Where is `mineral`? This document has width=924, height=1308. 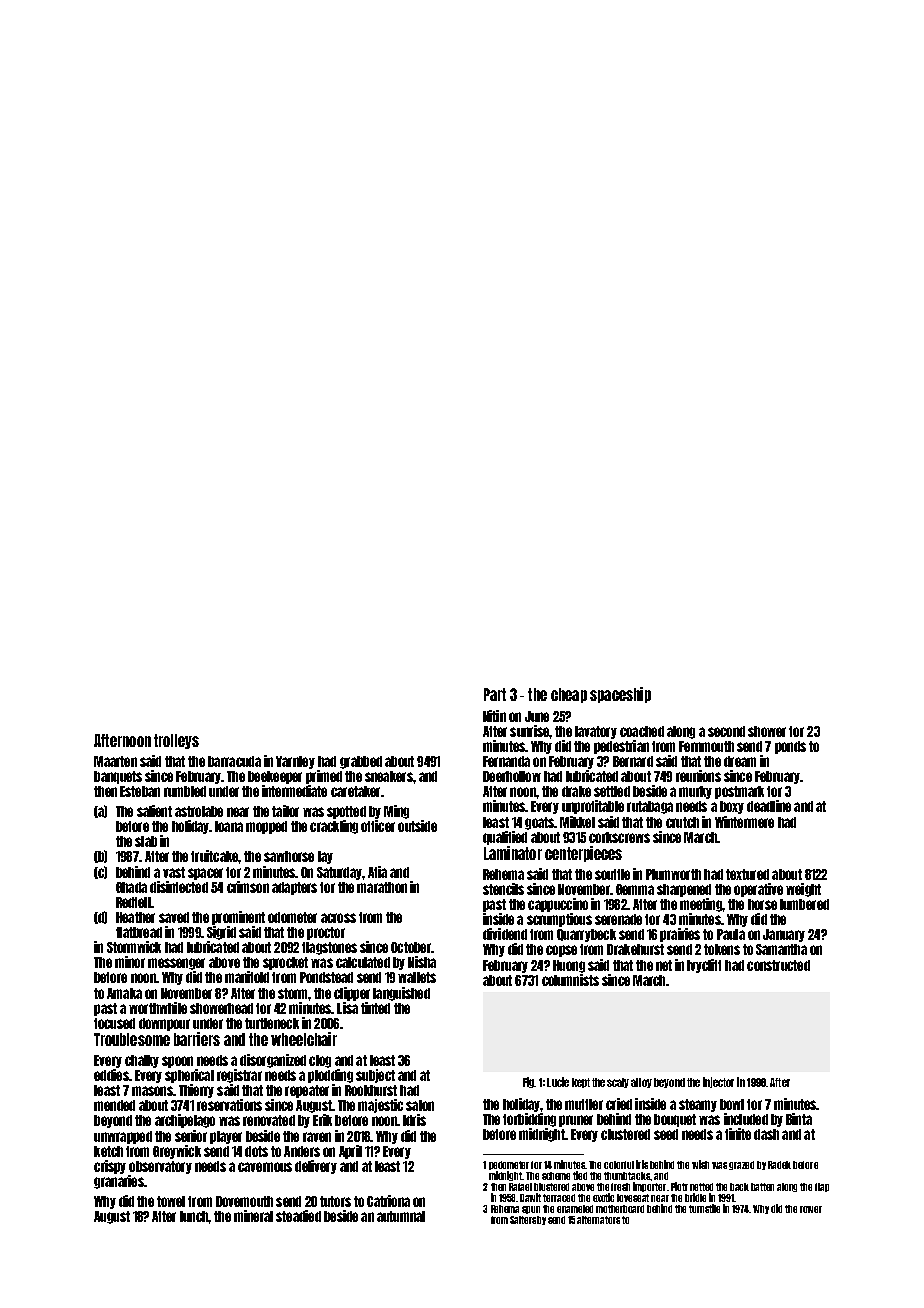 mineral is located at coordinates (253, 1216).
